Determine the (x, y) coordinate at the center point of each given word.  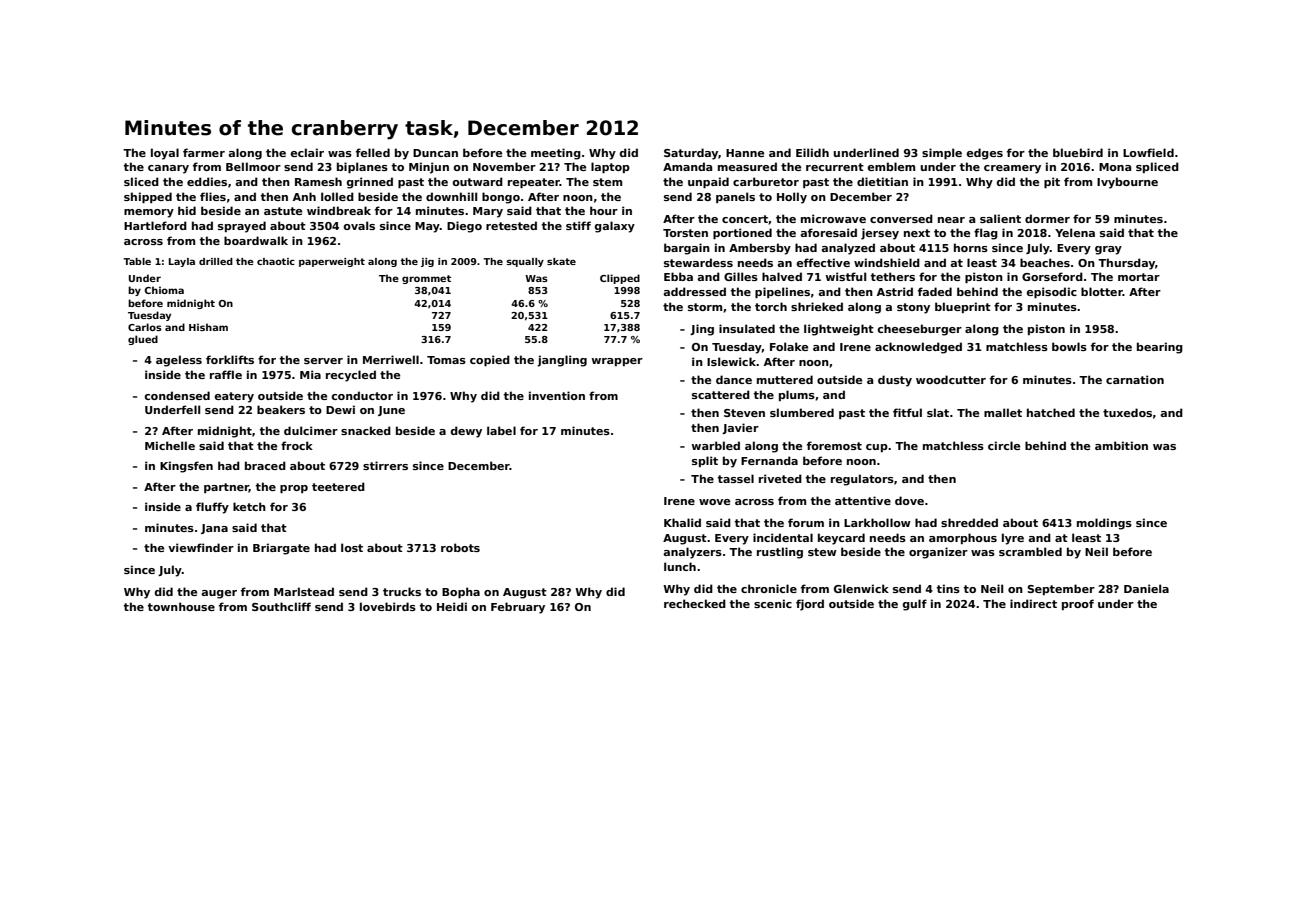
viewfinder (201, 547)
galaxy (615, 227)
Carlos (145, 327)
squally (525, 262)
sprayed (242, 227)
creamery (1012, 169)
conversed (901, 218)
